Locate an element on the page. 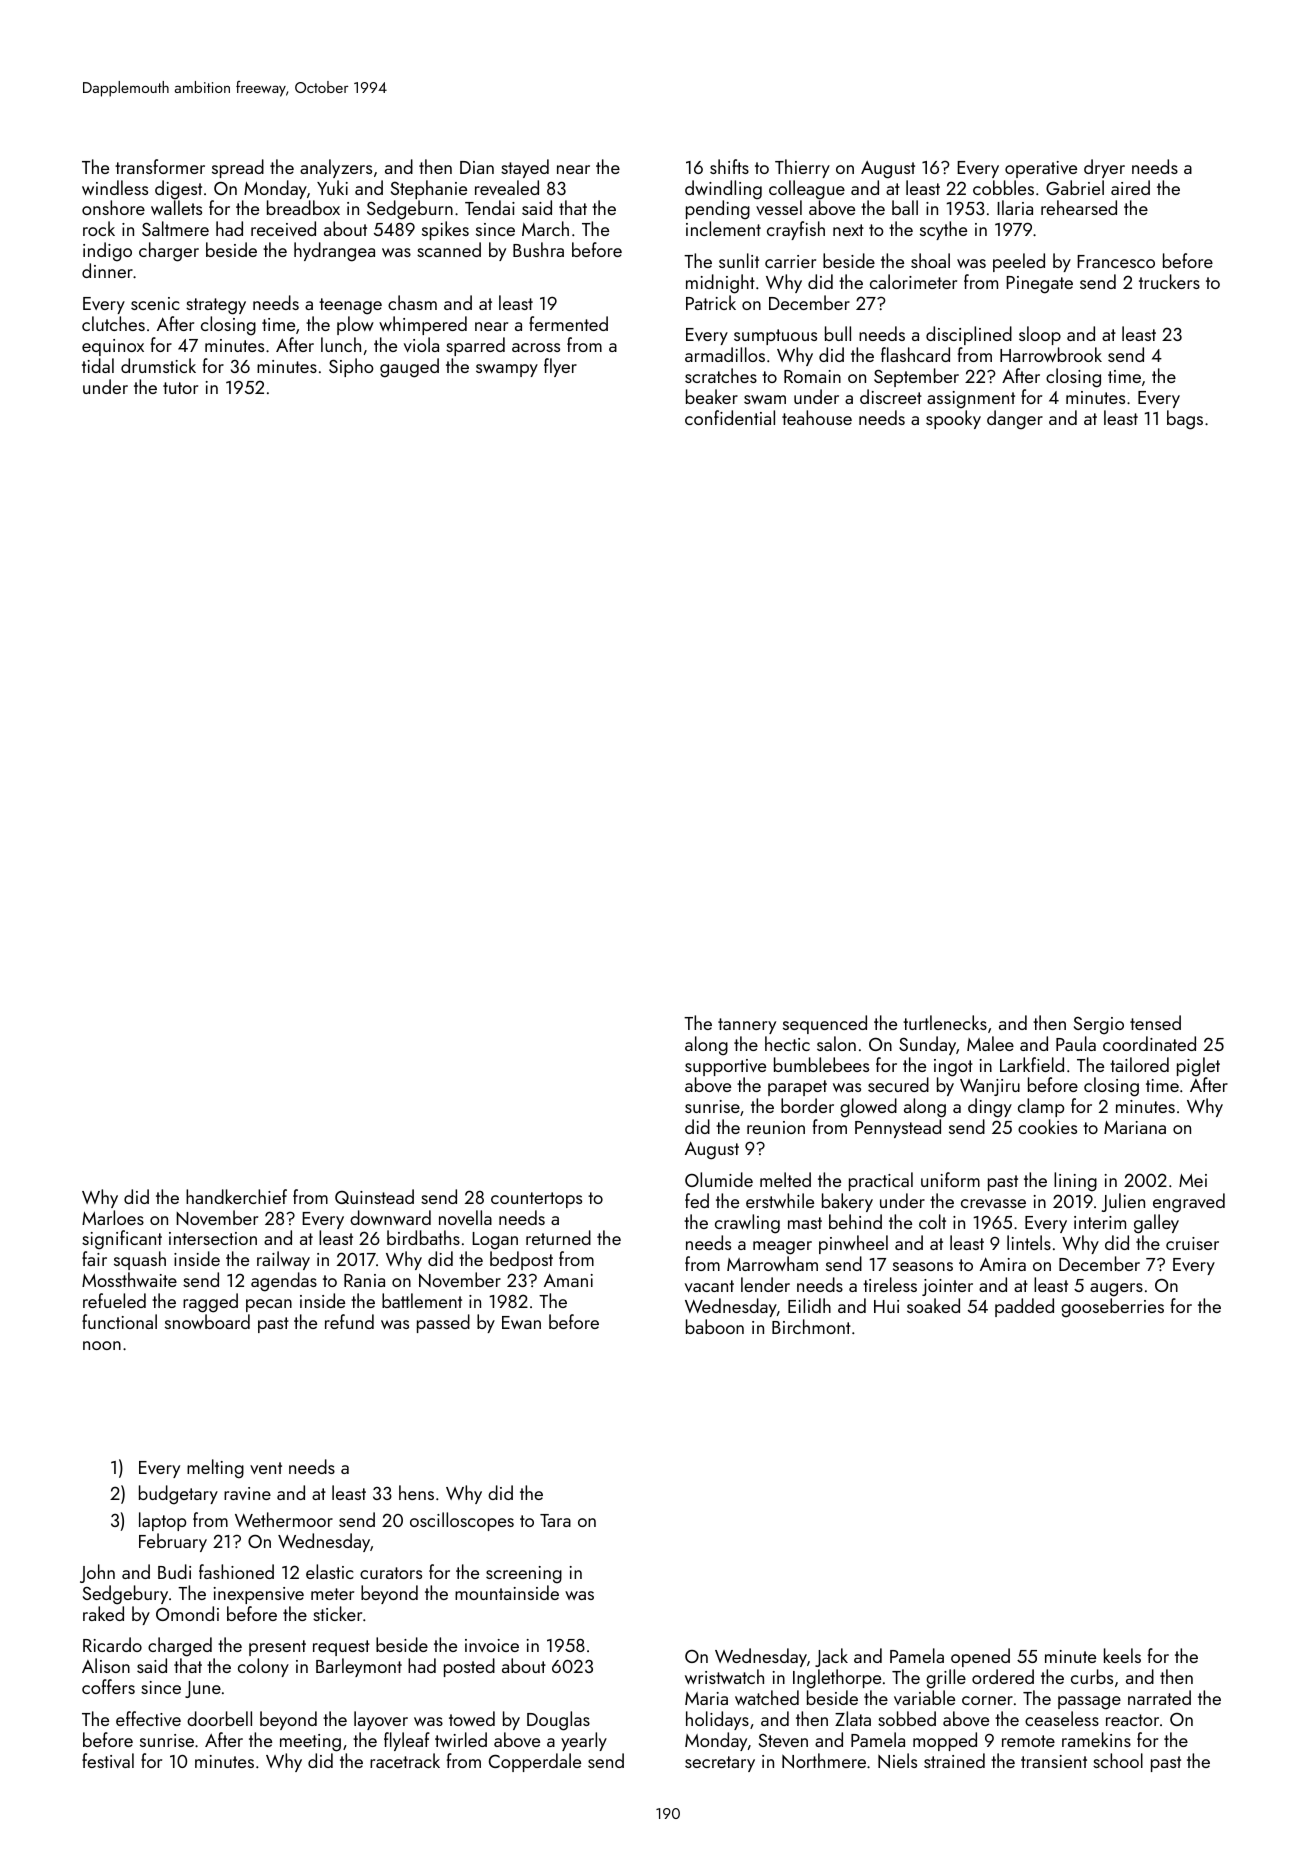  variable is located at coordinates (924, 1697).
